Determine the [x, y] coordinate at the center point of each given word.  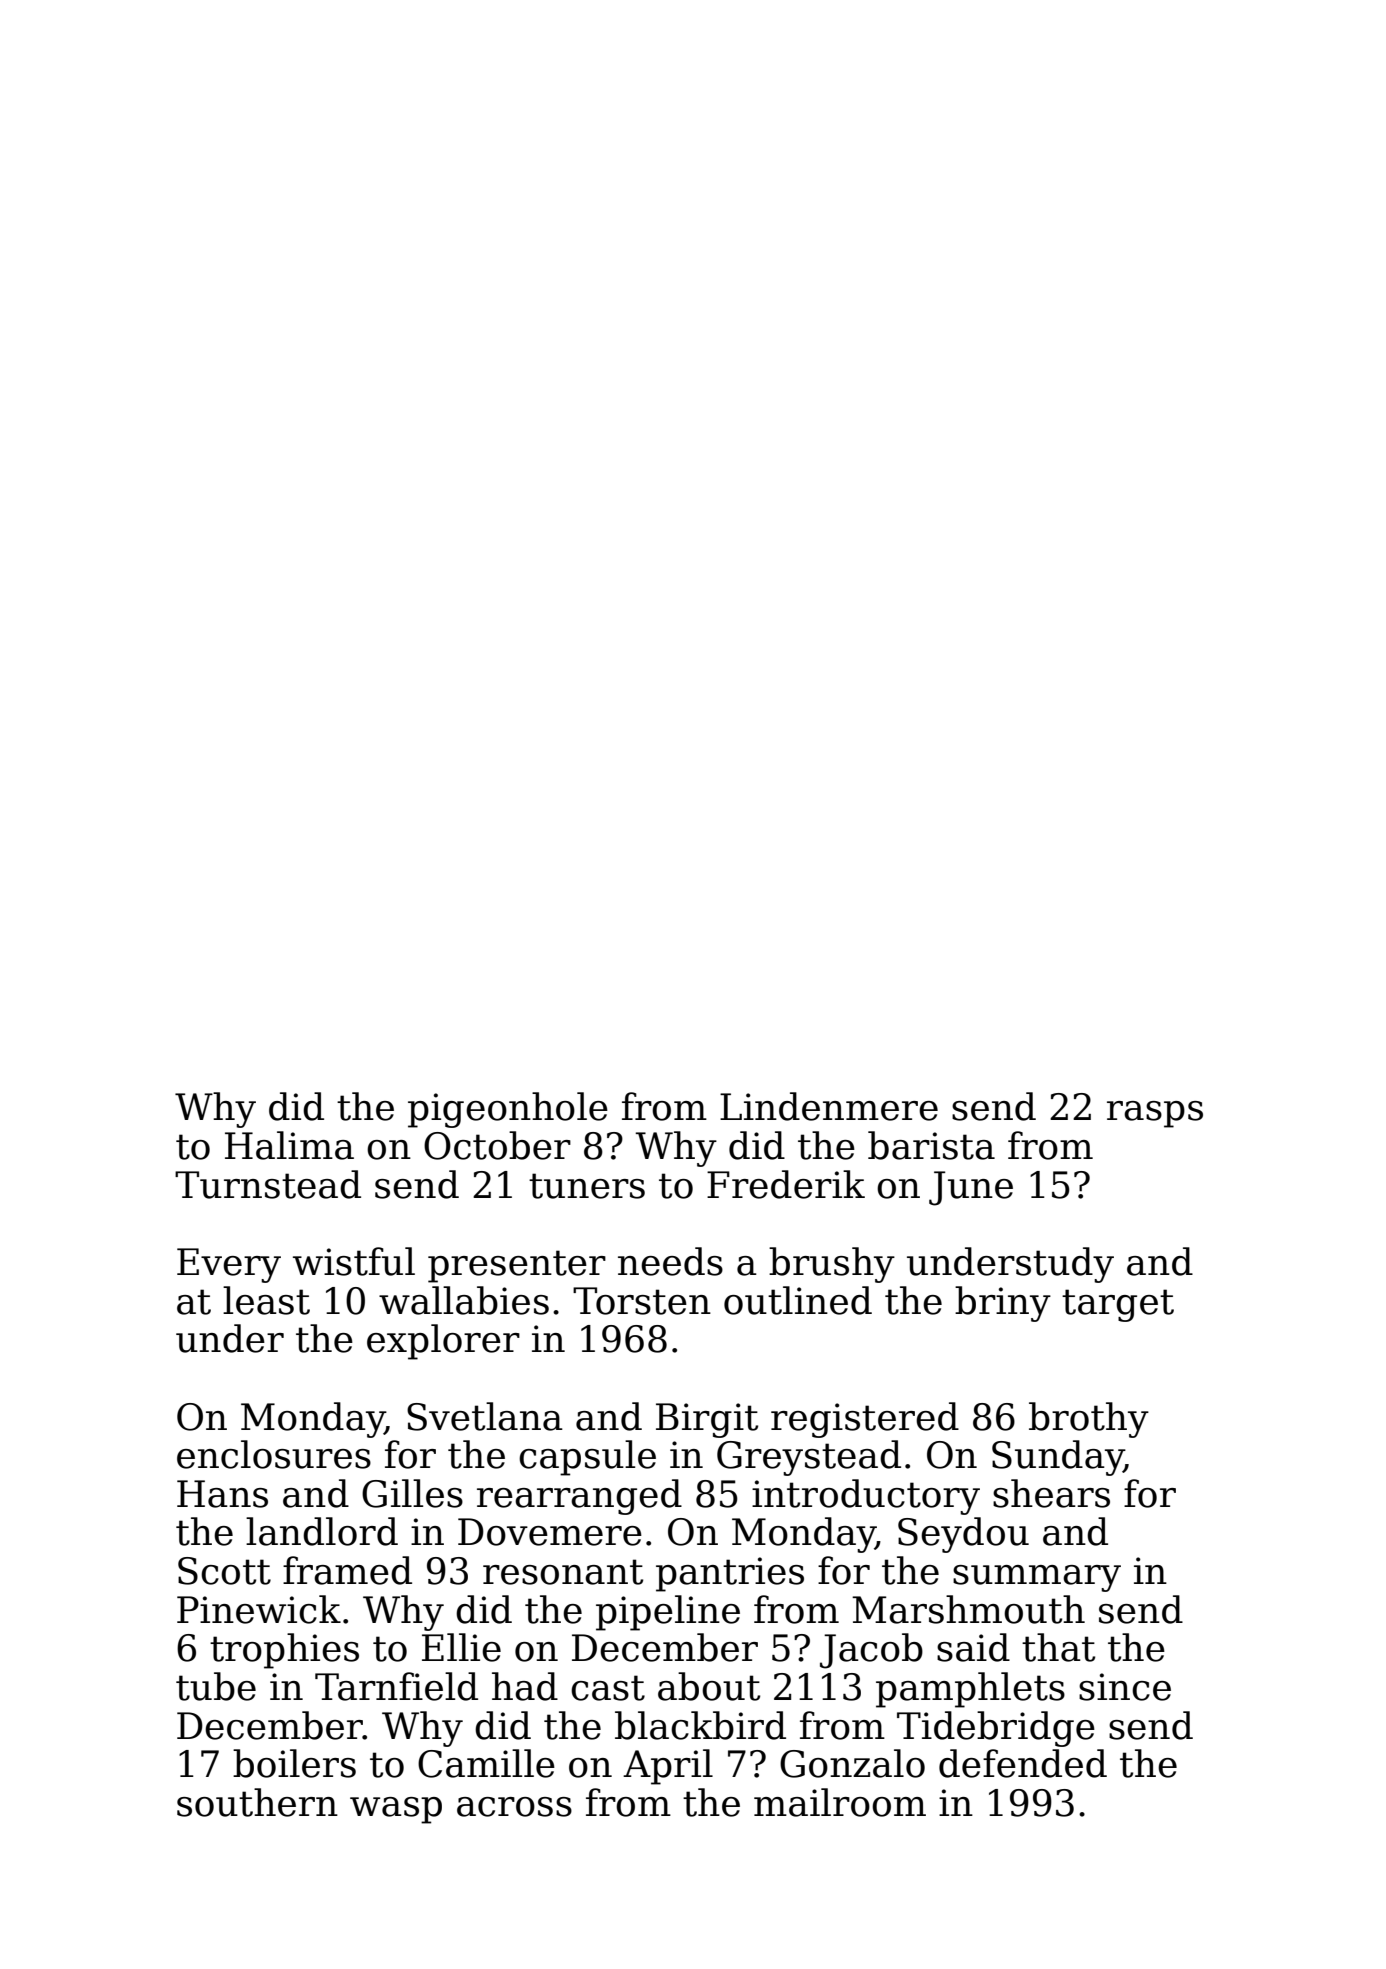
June [971, 1188]
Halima [289, 1145]
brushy [832, 1265]
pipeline [668, 1613]
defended [1023, 1763]
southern [257, 1802]
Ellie [461, 1647]
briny [1003, 1304]
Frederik [786, 1184]
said [973, 1647]
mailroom [840, 1802]
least [266, 1300]
